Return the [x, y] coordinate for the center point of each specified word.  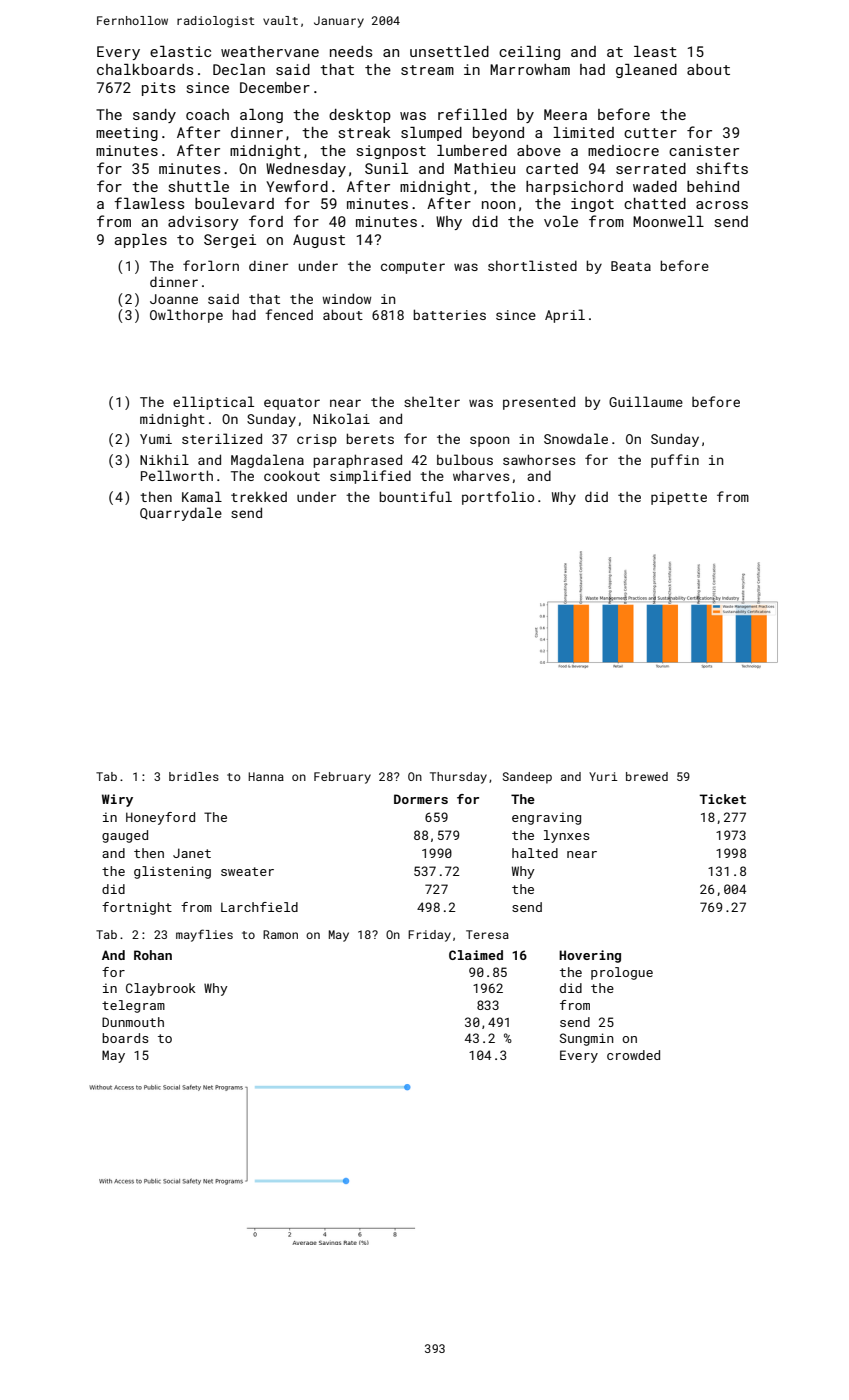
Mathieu [484, 168]
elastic [180, 51]
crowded [633, 1055]
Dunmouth [133, 1022]
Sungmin [587, 1039]
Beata [631, 266]
